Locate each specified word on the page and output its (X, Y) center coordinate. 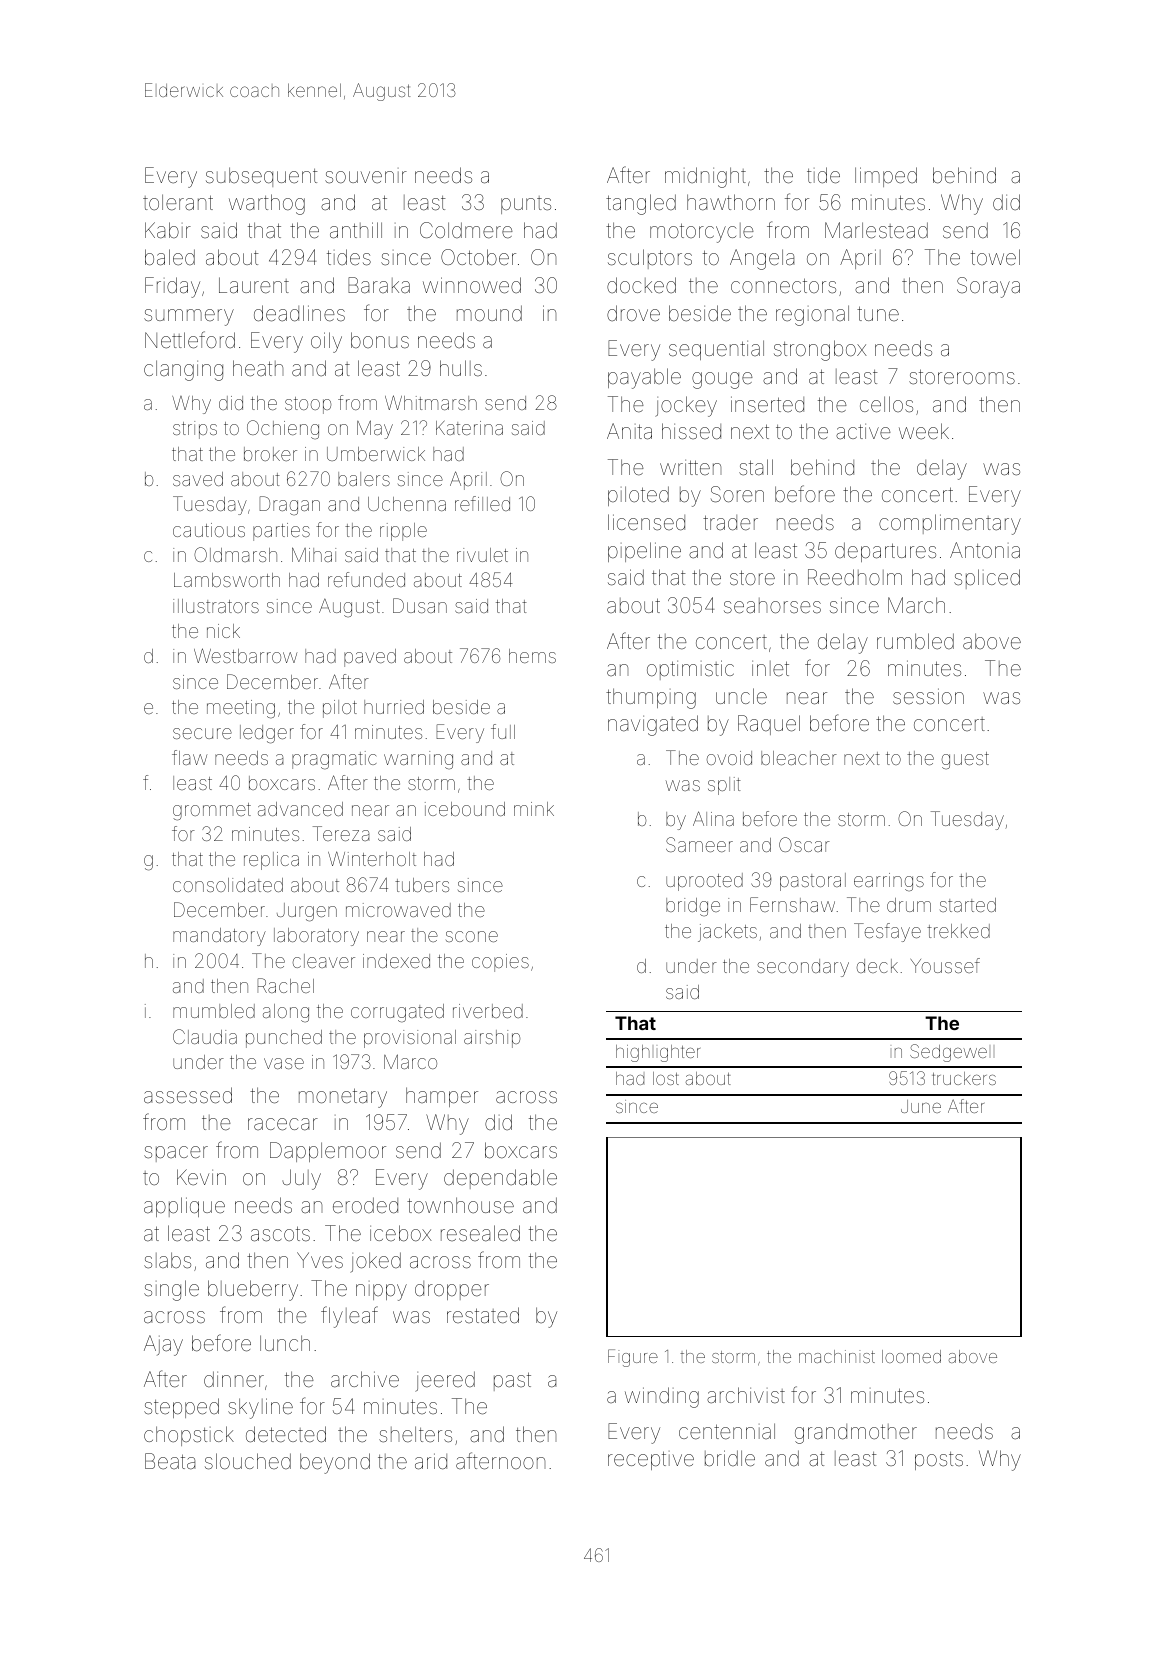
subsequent (262, 177)
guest (965, 760)
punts (526, 205)
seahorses (772, 606)
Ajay (163, 1345)
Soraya (988, 287)
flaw (189, 757)
